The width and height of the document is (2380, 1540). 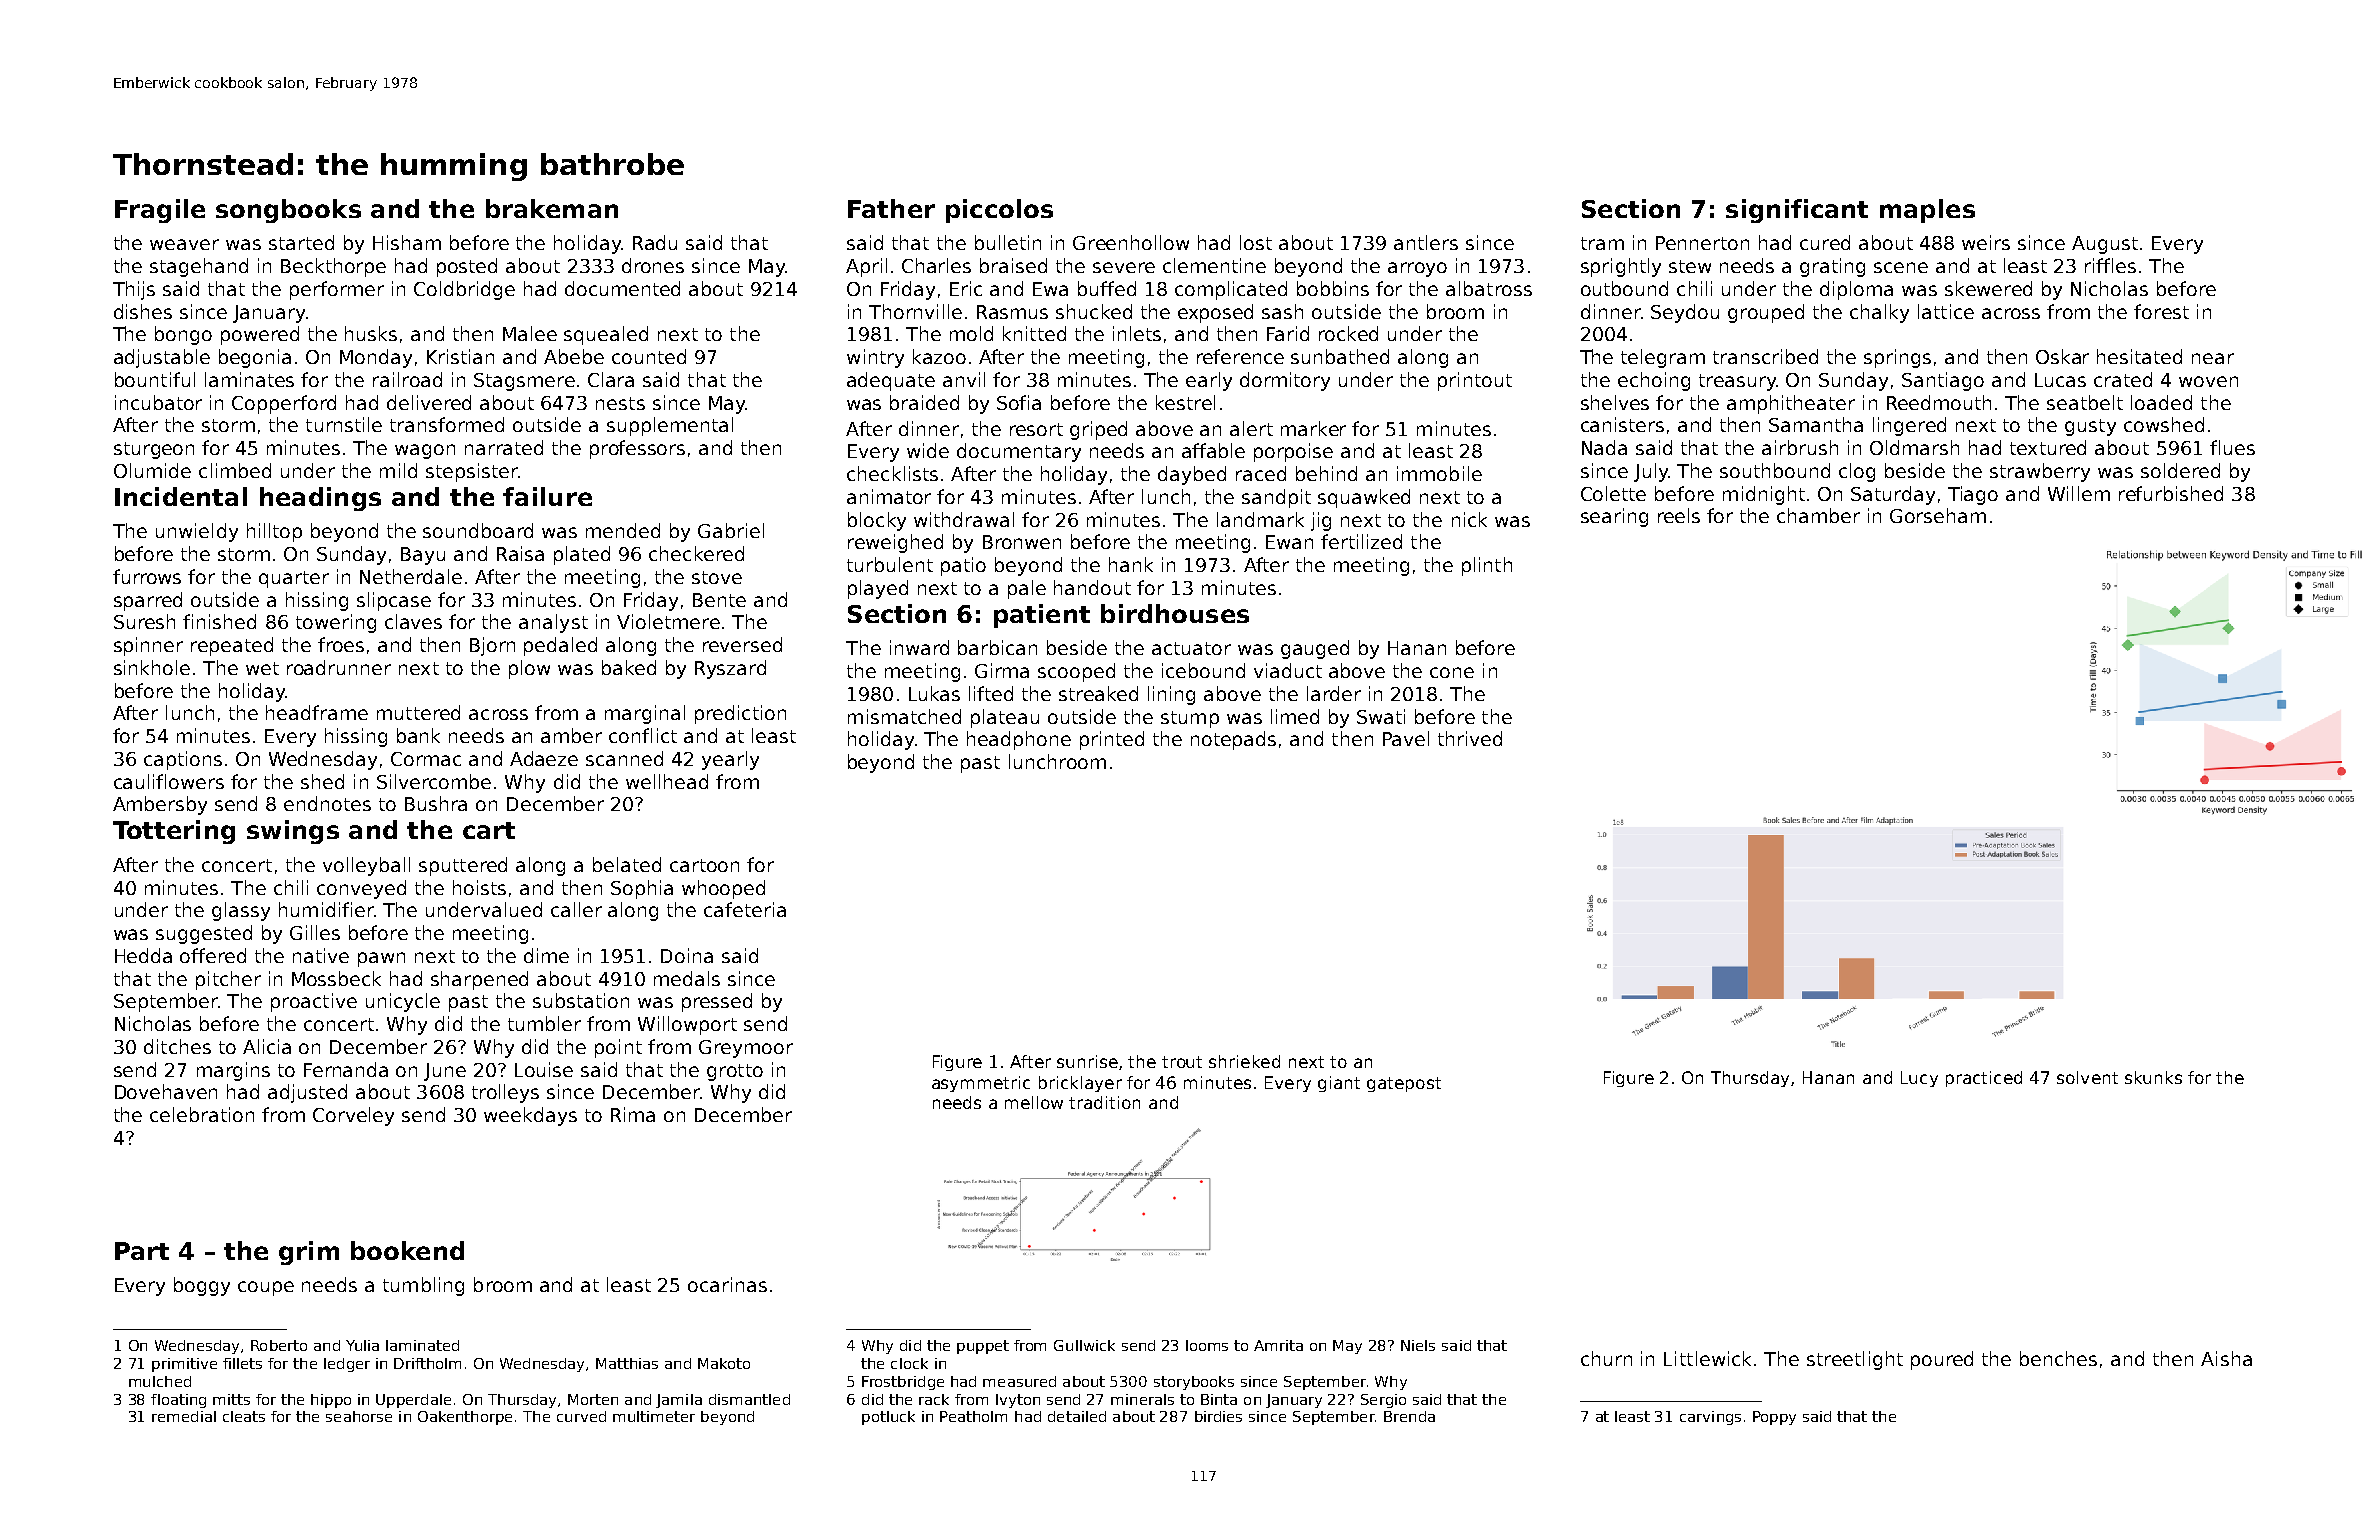 What do you see at coordinates (723, 889) in the document?
I see `whooped` at bounding box center [723, 889].
